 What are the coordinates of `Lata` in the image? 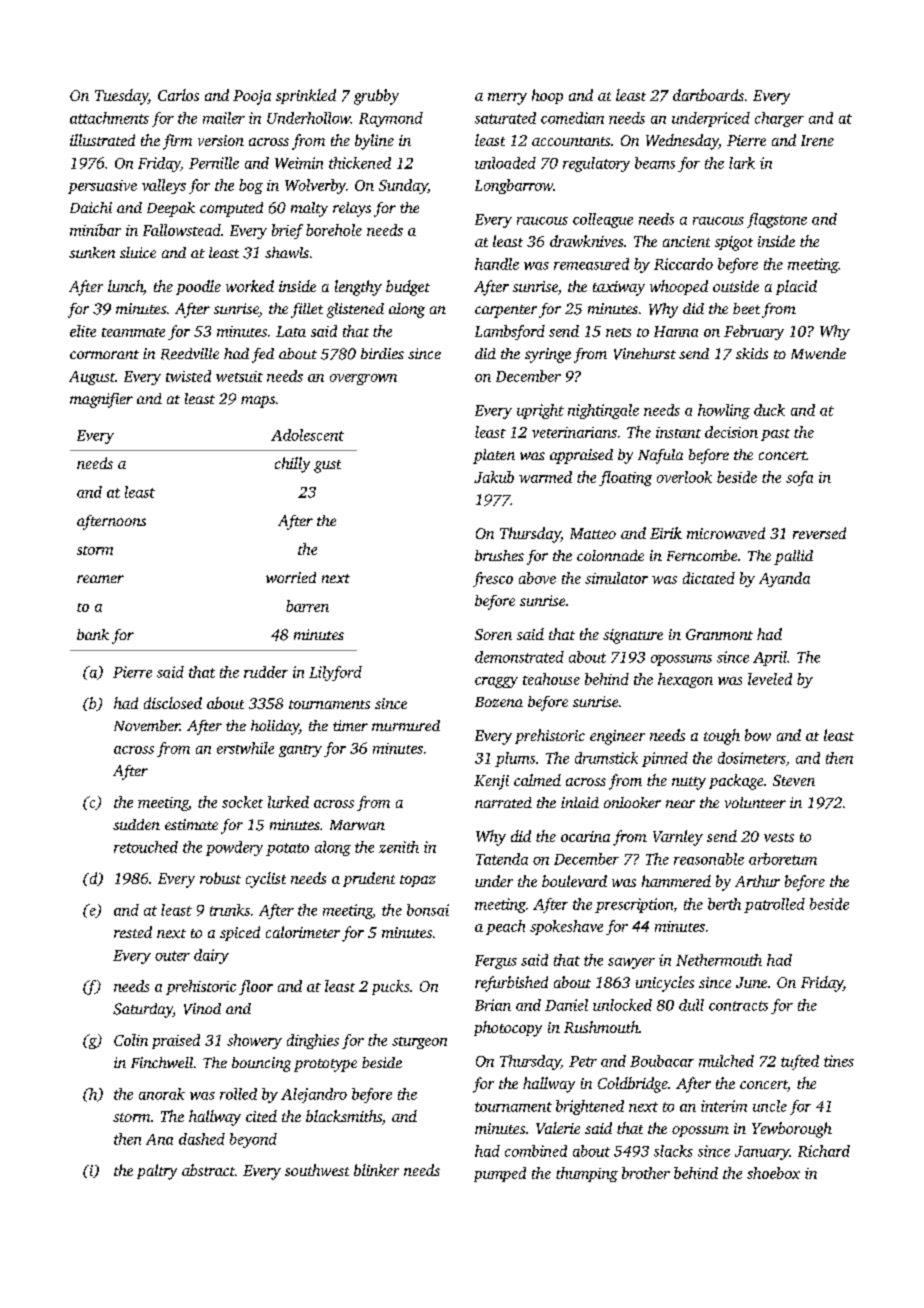 It's located at (291, 331).
